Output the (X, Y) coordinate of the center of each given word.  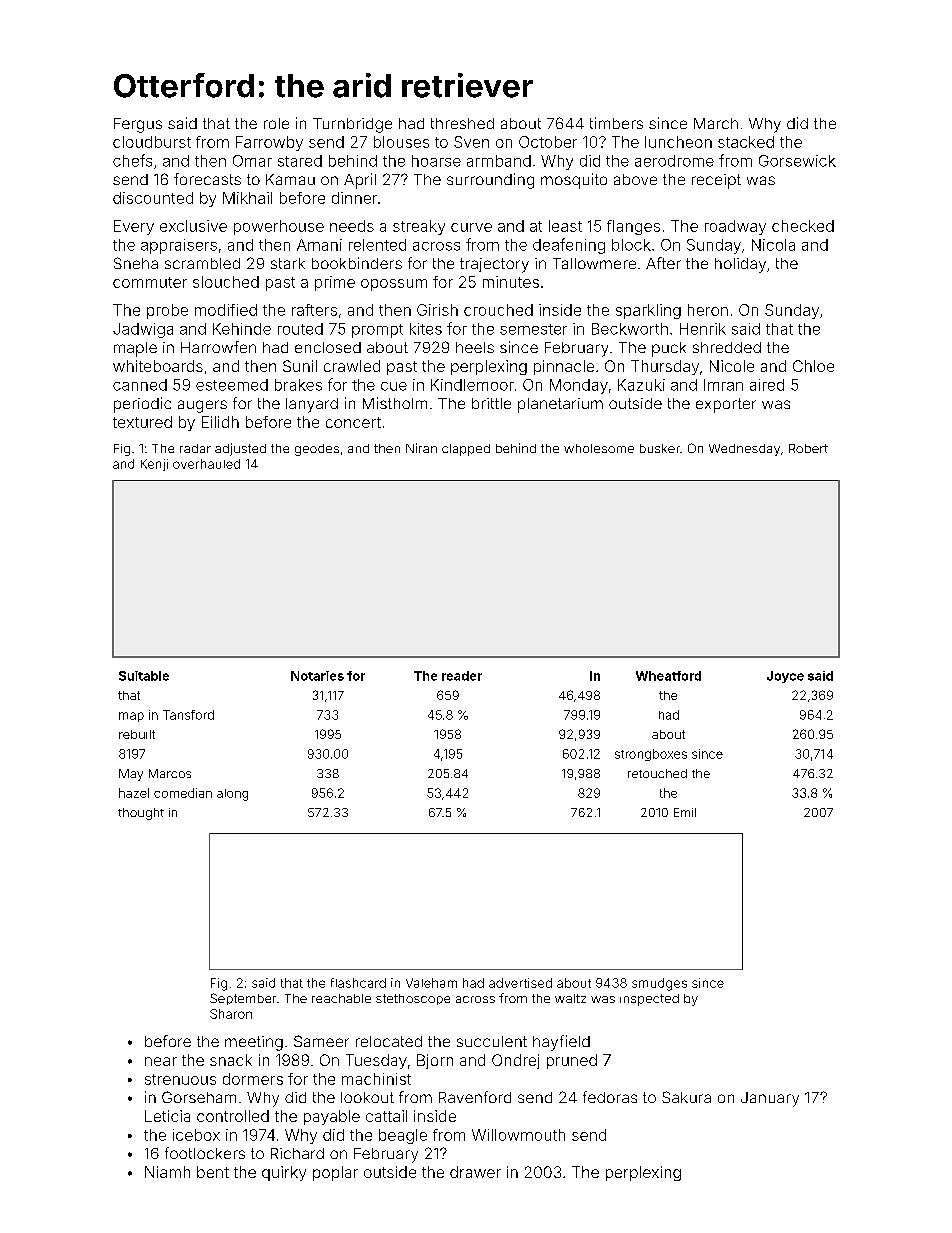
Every (134, 227)
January (770, 1099)
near (161, 1061)
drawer (475, 1172)
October (548, 142)
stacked (746, 142)
